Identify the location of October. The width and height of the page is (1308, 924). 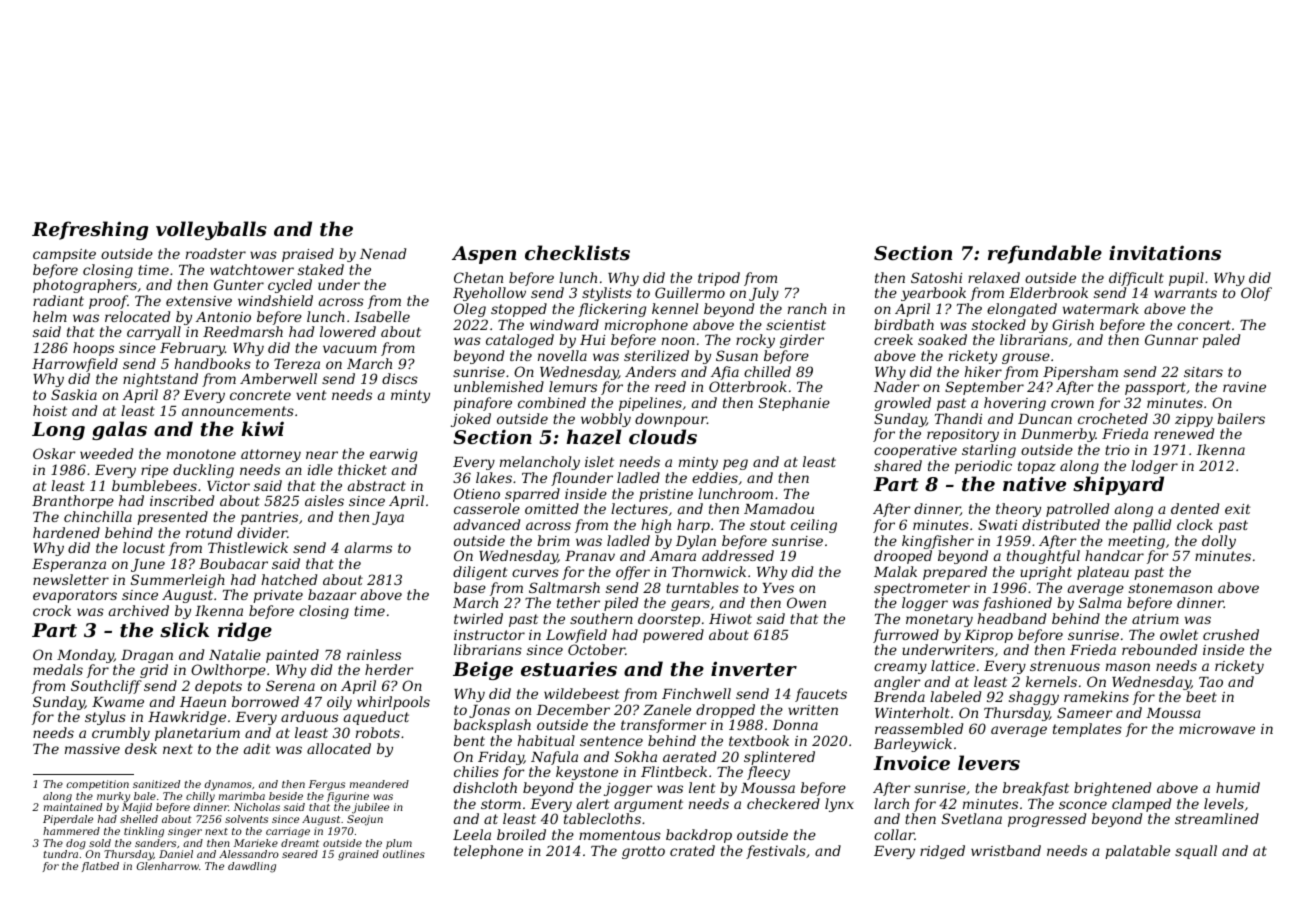
(596, 649).
